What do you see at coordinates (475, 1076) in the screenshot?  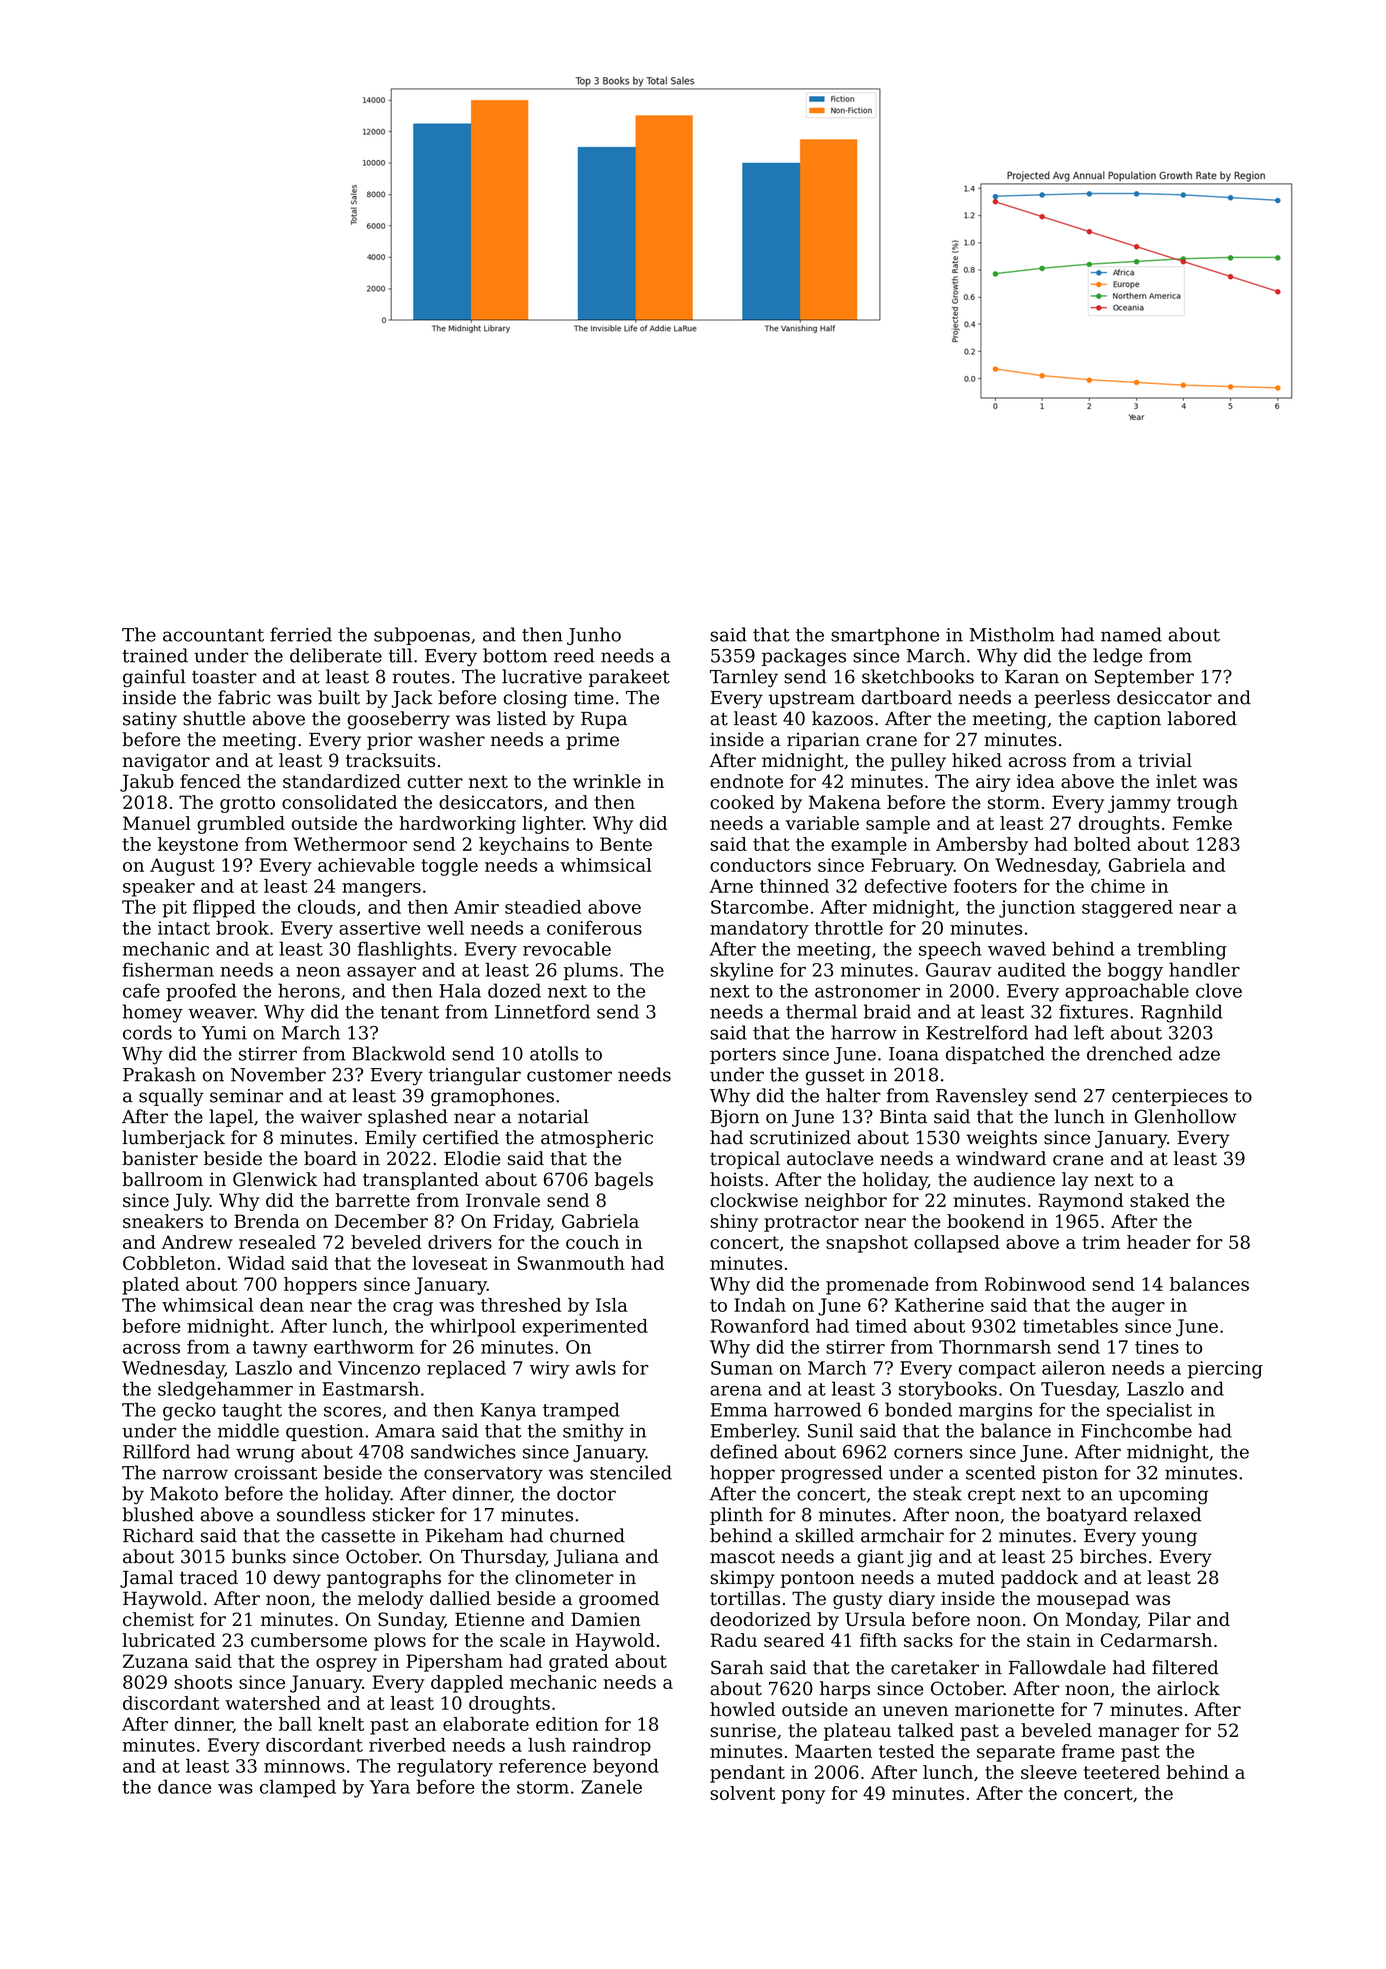 I see `triangular` at bounding box center [475, 1076].
